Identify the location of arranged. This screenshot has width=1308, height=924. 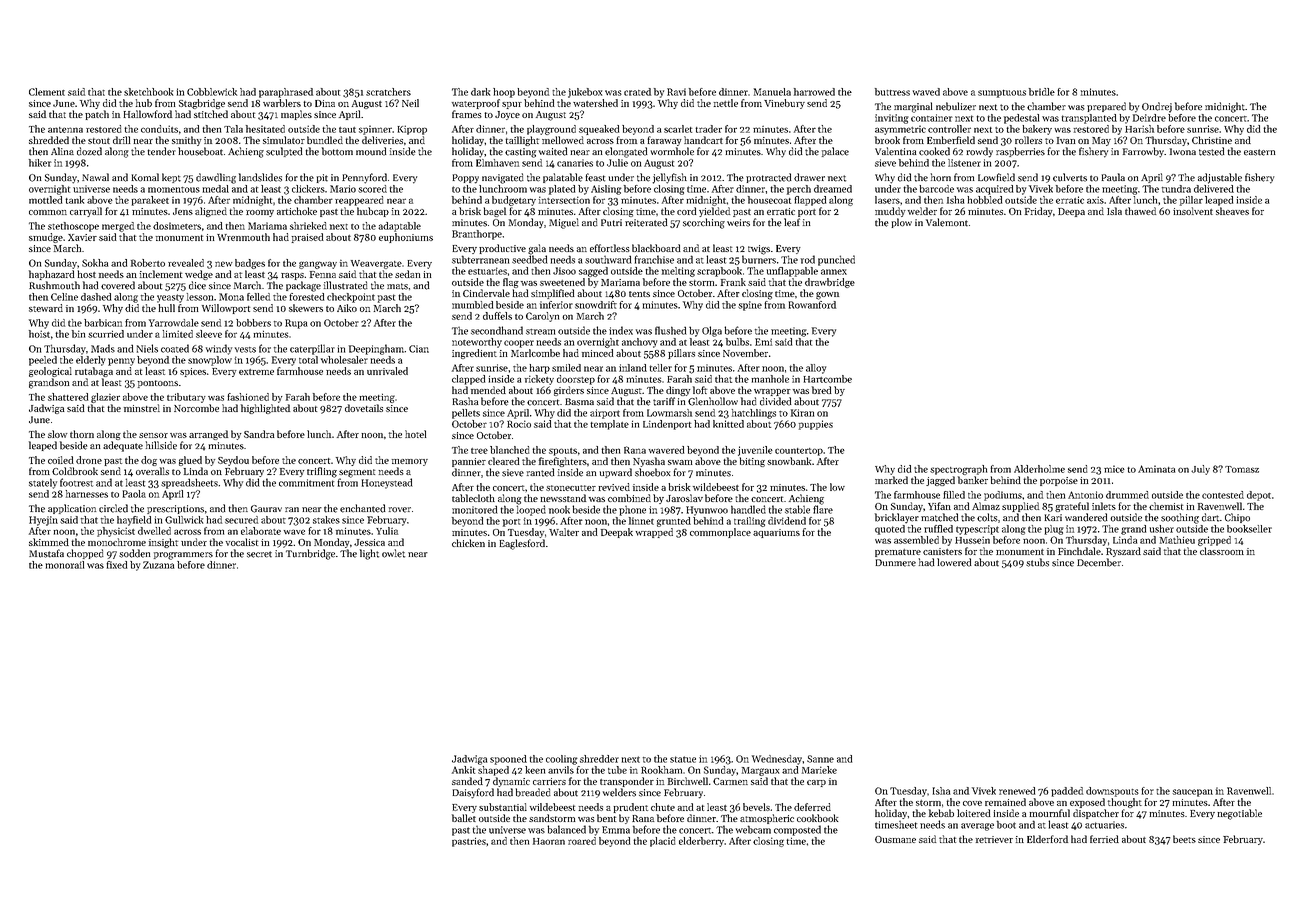
(208, 435).
